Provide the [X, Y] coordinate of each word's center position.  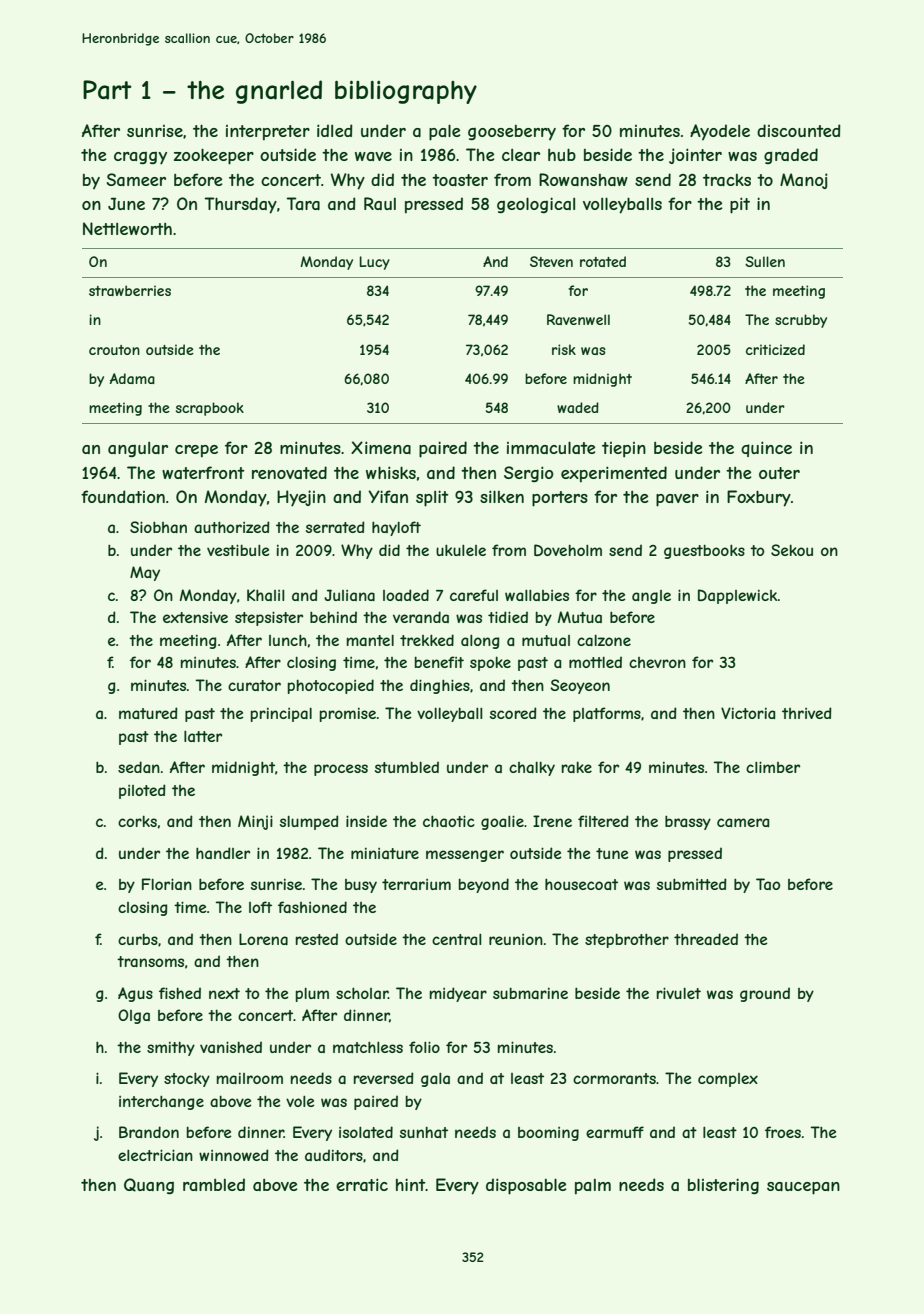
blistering [723, 1186]
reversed [384, 1078]
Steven [551, 261]
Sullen [765, 261]
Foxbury [759, 498]
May [145, 573]
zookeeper [214, 156]
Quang [149, 1186]
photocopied [331, 686]
